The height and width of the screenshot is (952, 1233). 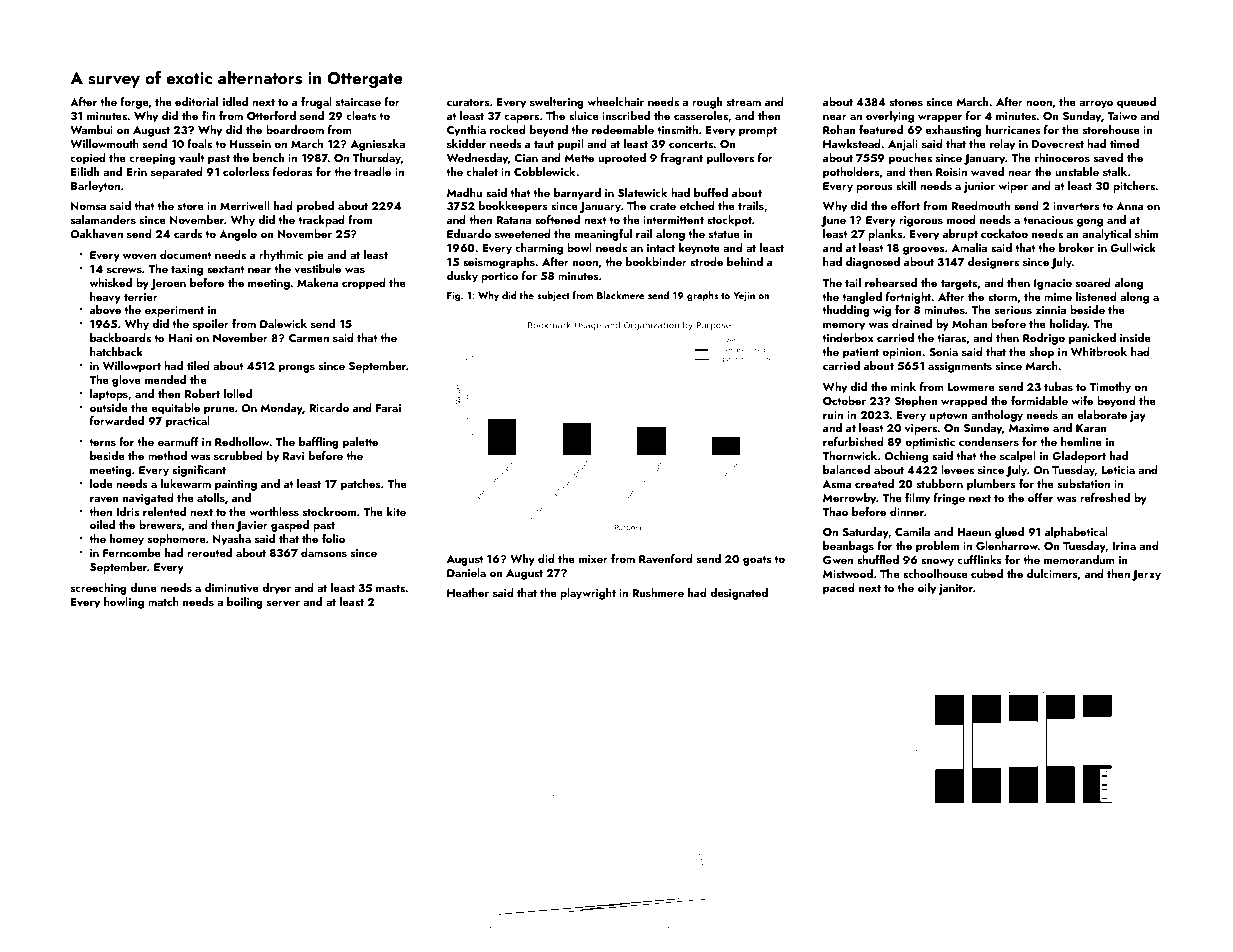 What do you see at coordinates (846, 469) in the screenshot?
I see `balanced` at bounding box center [846, 469].
